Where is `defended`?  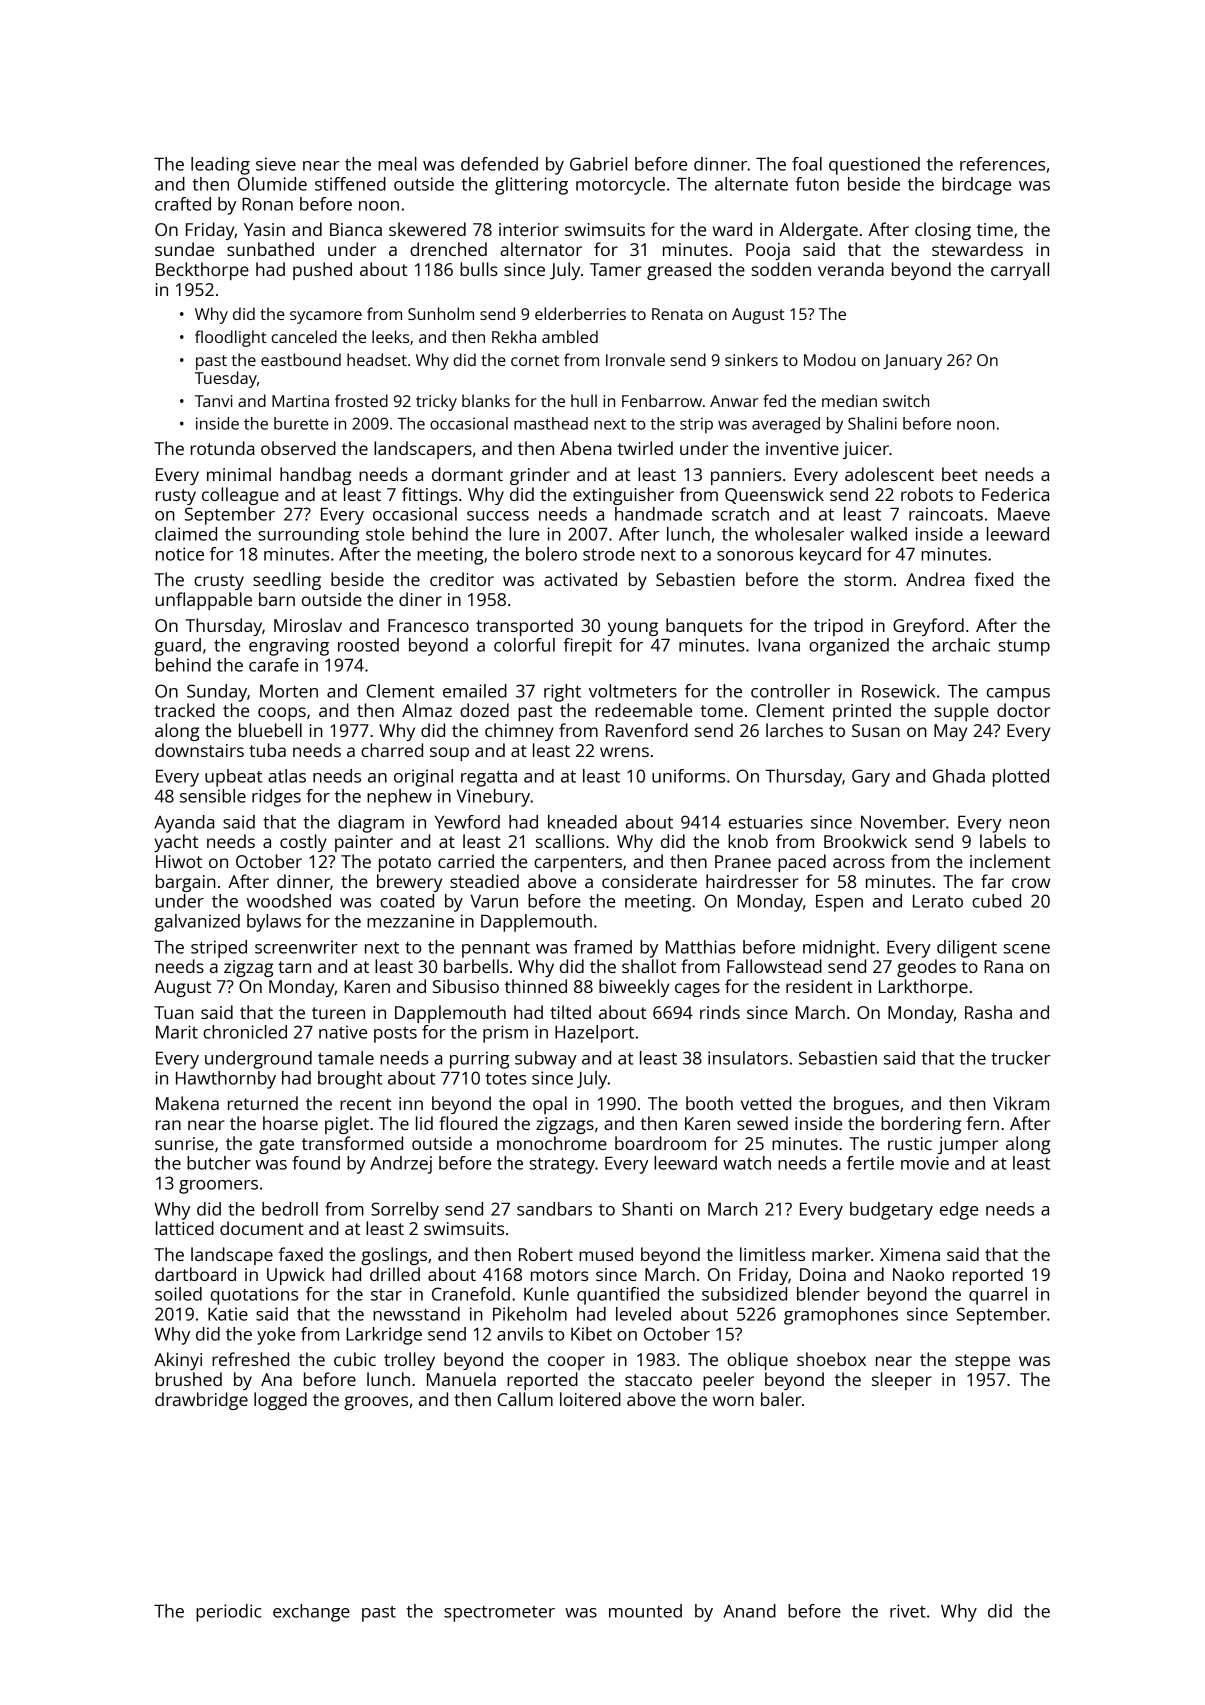
defended is located at coordinates (499, 164).
